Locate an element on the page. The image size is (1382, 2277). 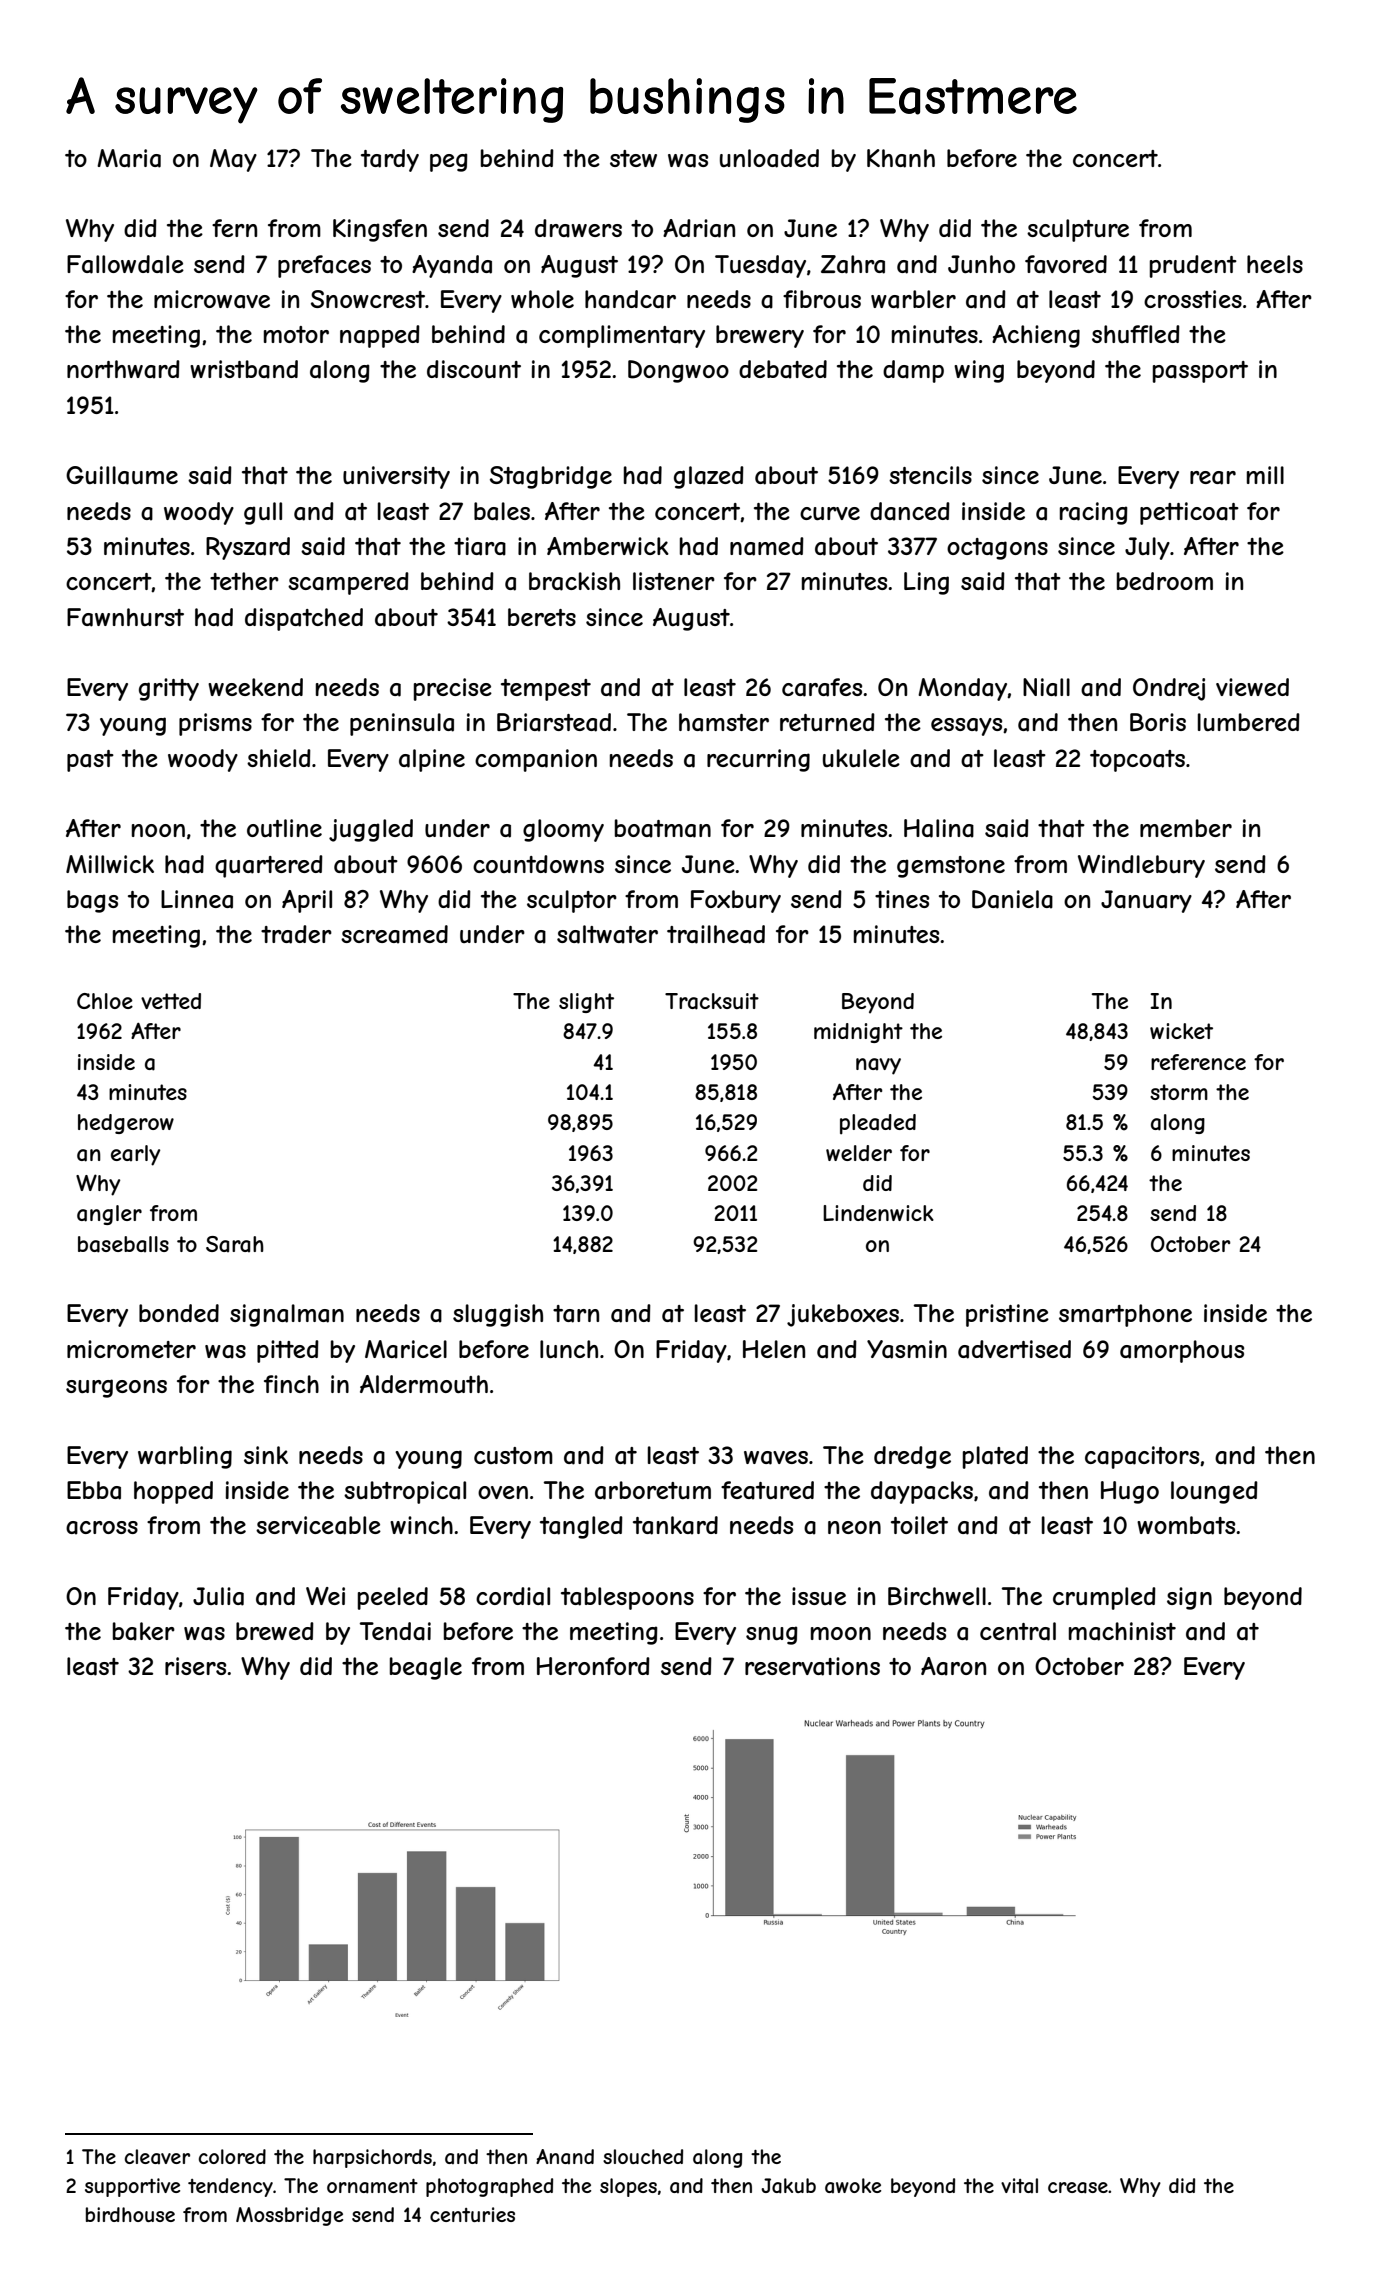
Sarah is located at coordinates (235, 1244).
